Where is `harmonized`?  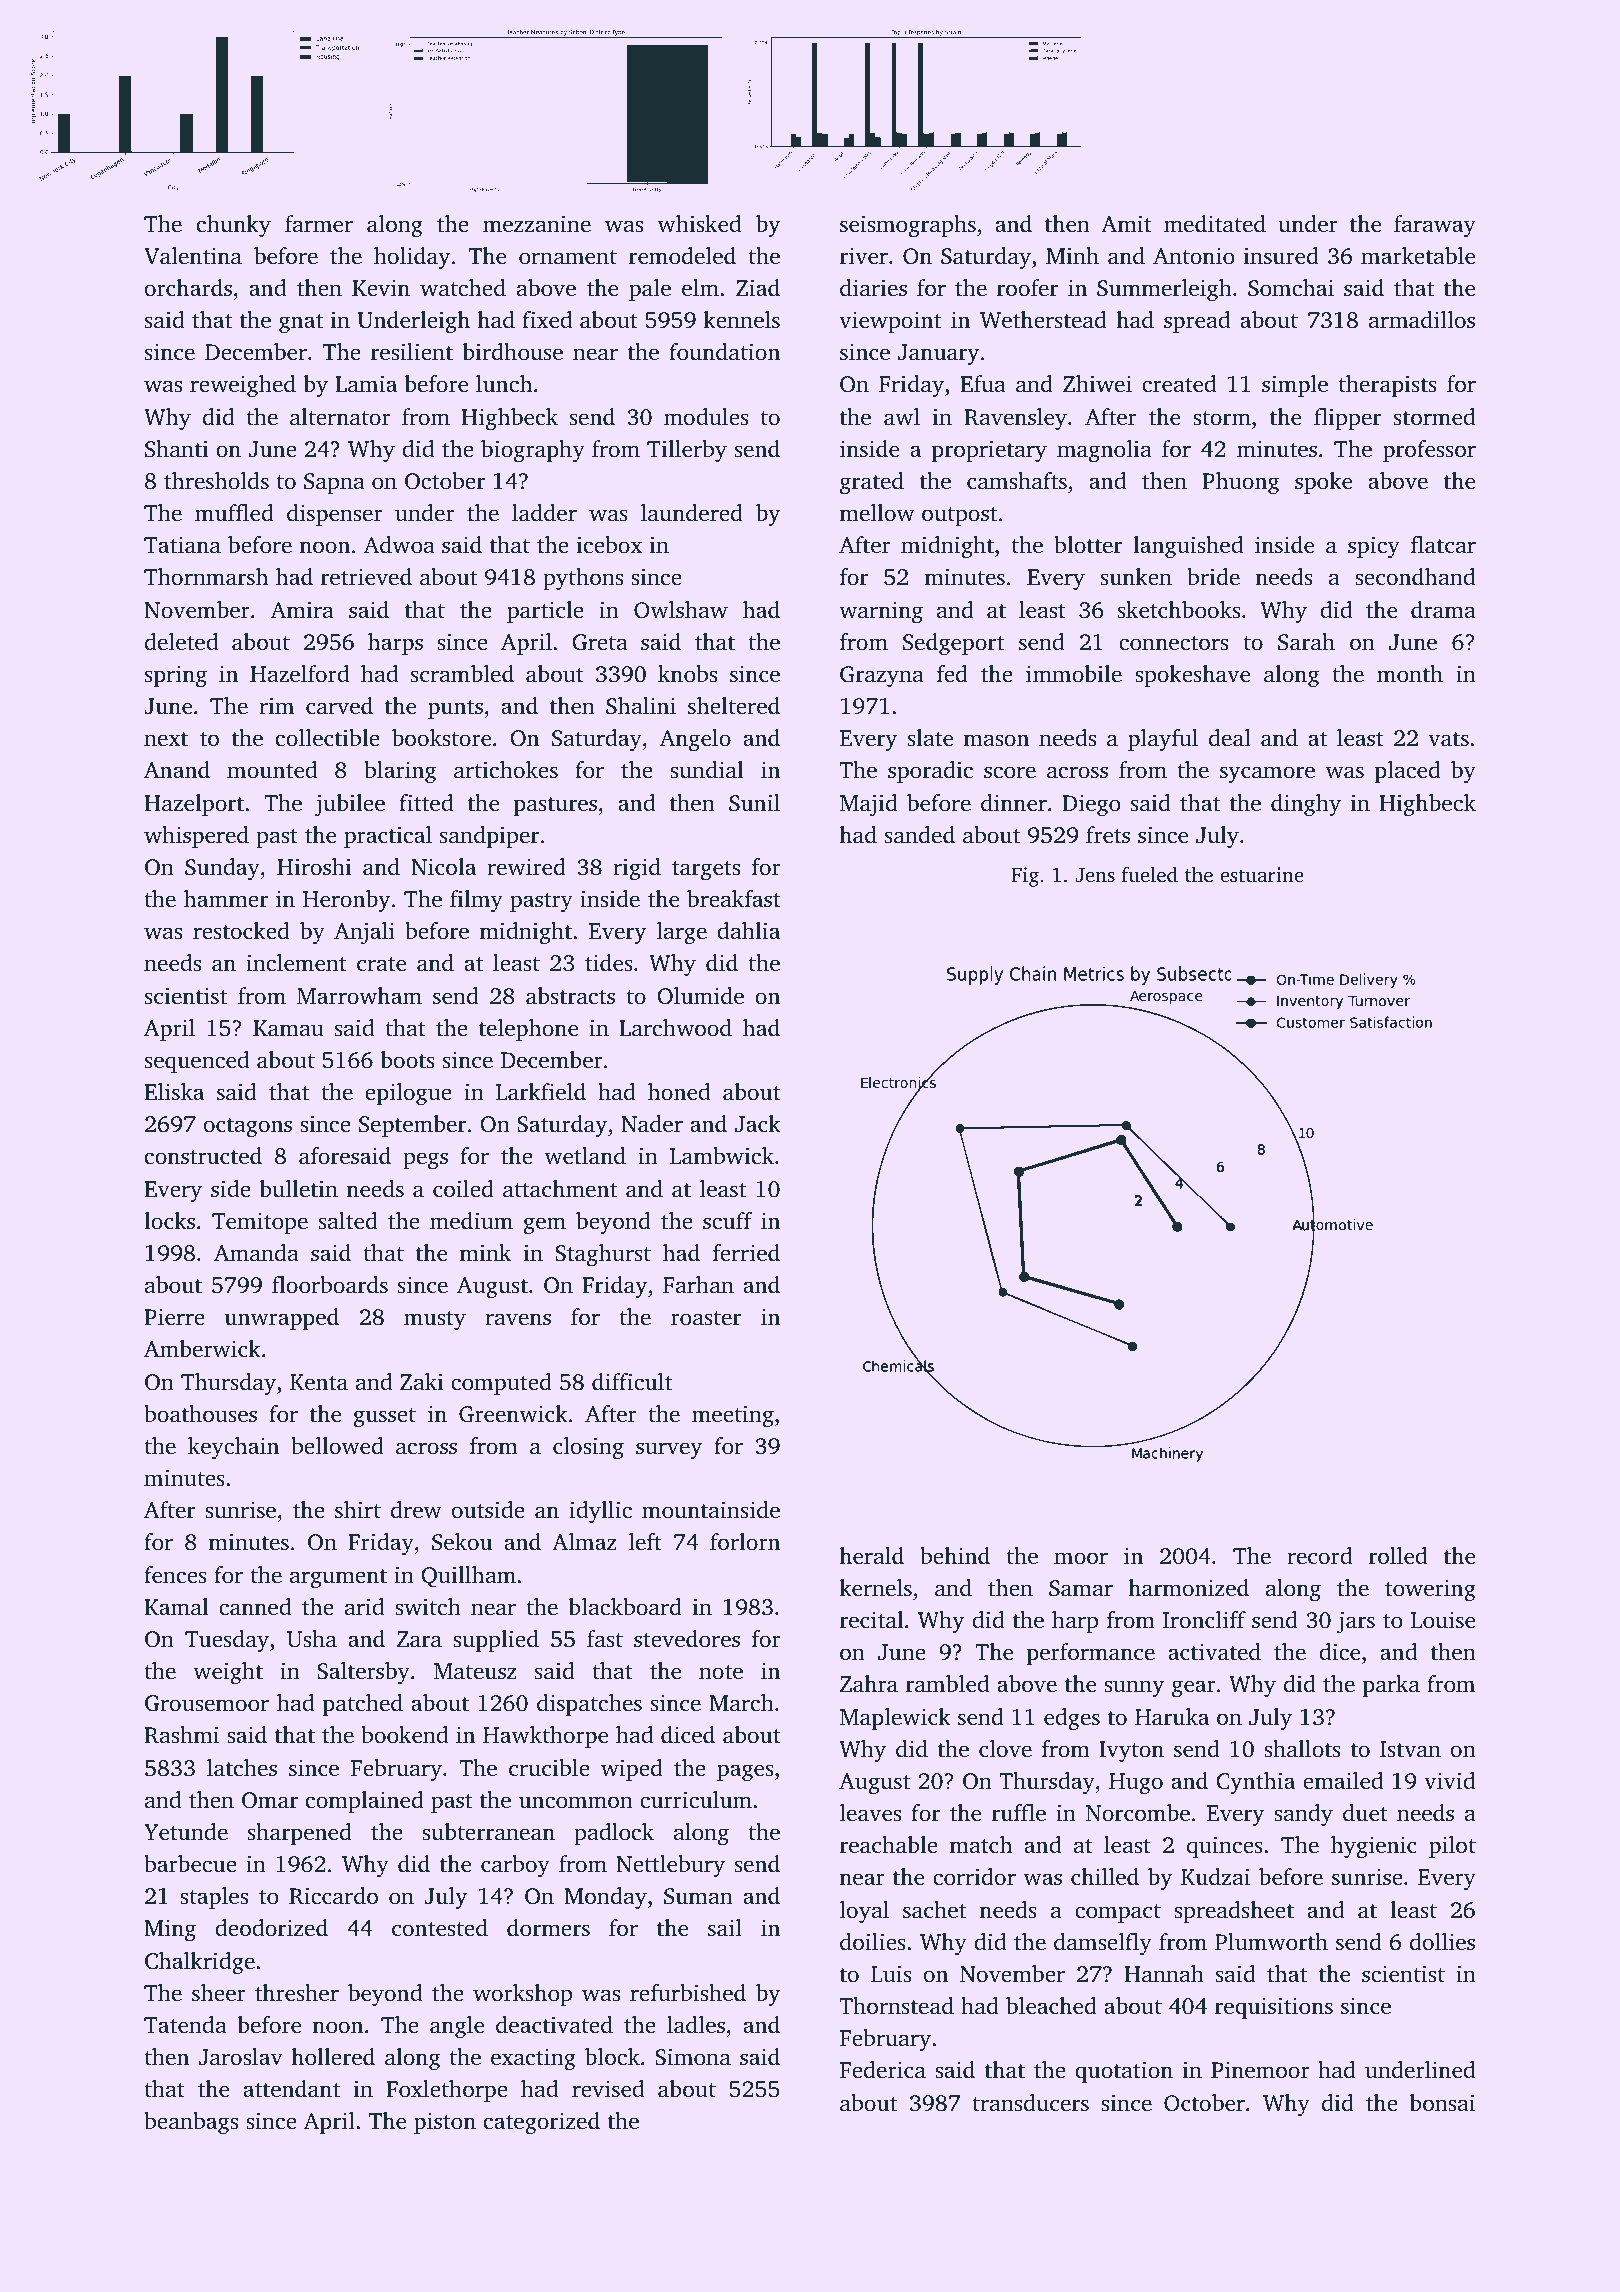
harmonized is located at coordinates (1188, 1588).
